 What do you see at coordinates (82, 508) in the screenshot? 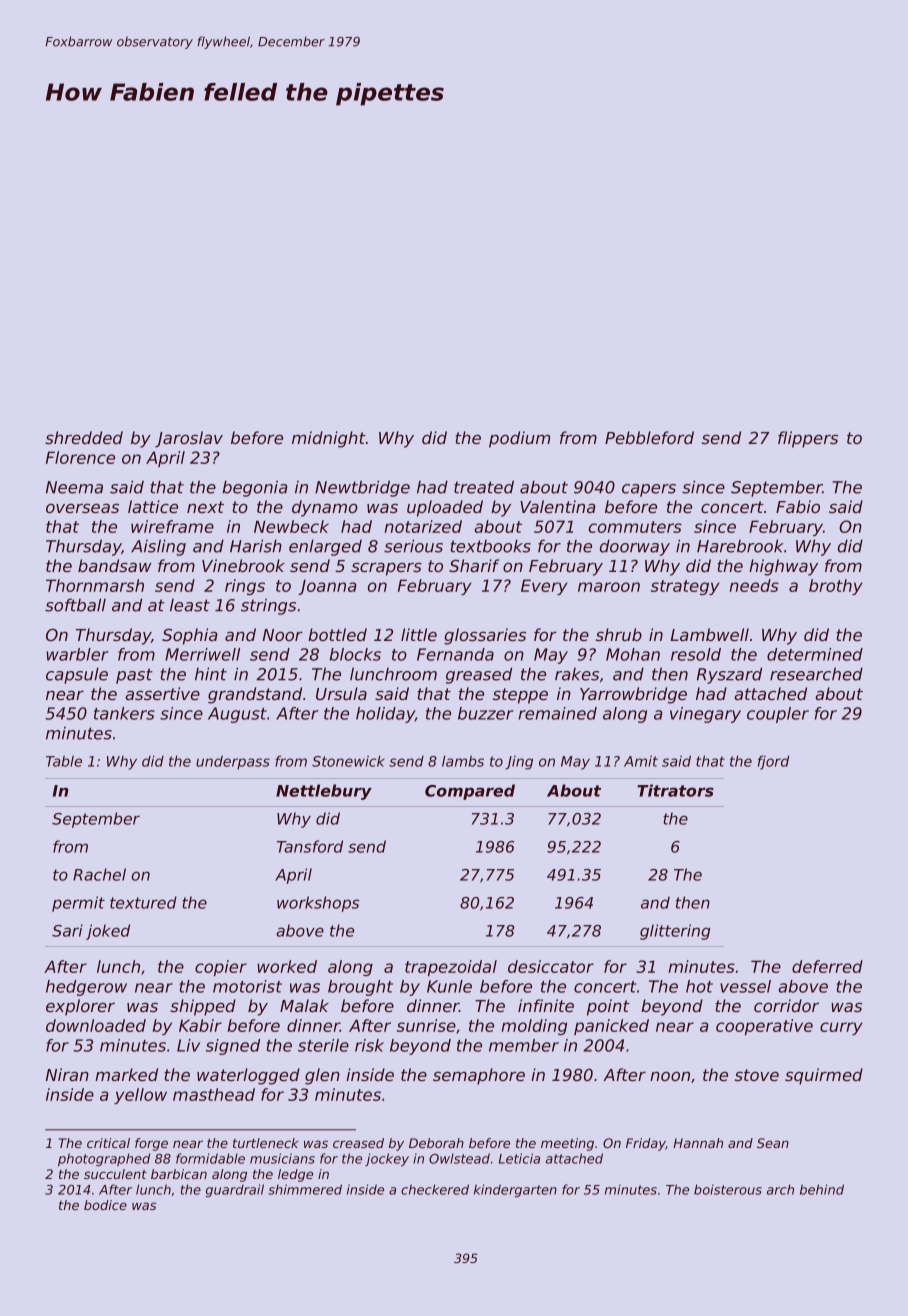
I see `overseas` at bounding box center [82, 508].
